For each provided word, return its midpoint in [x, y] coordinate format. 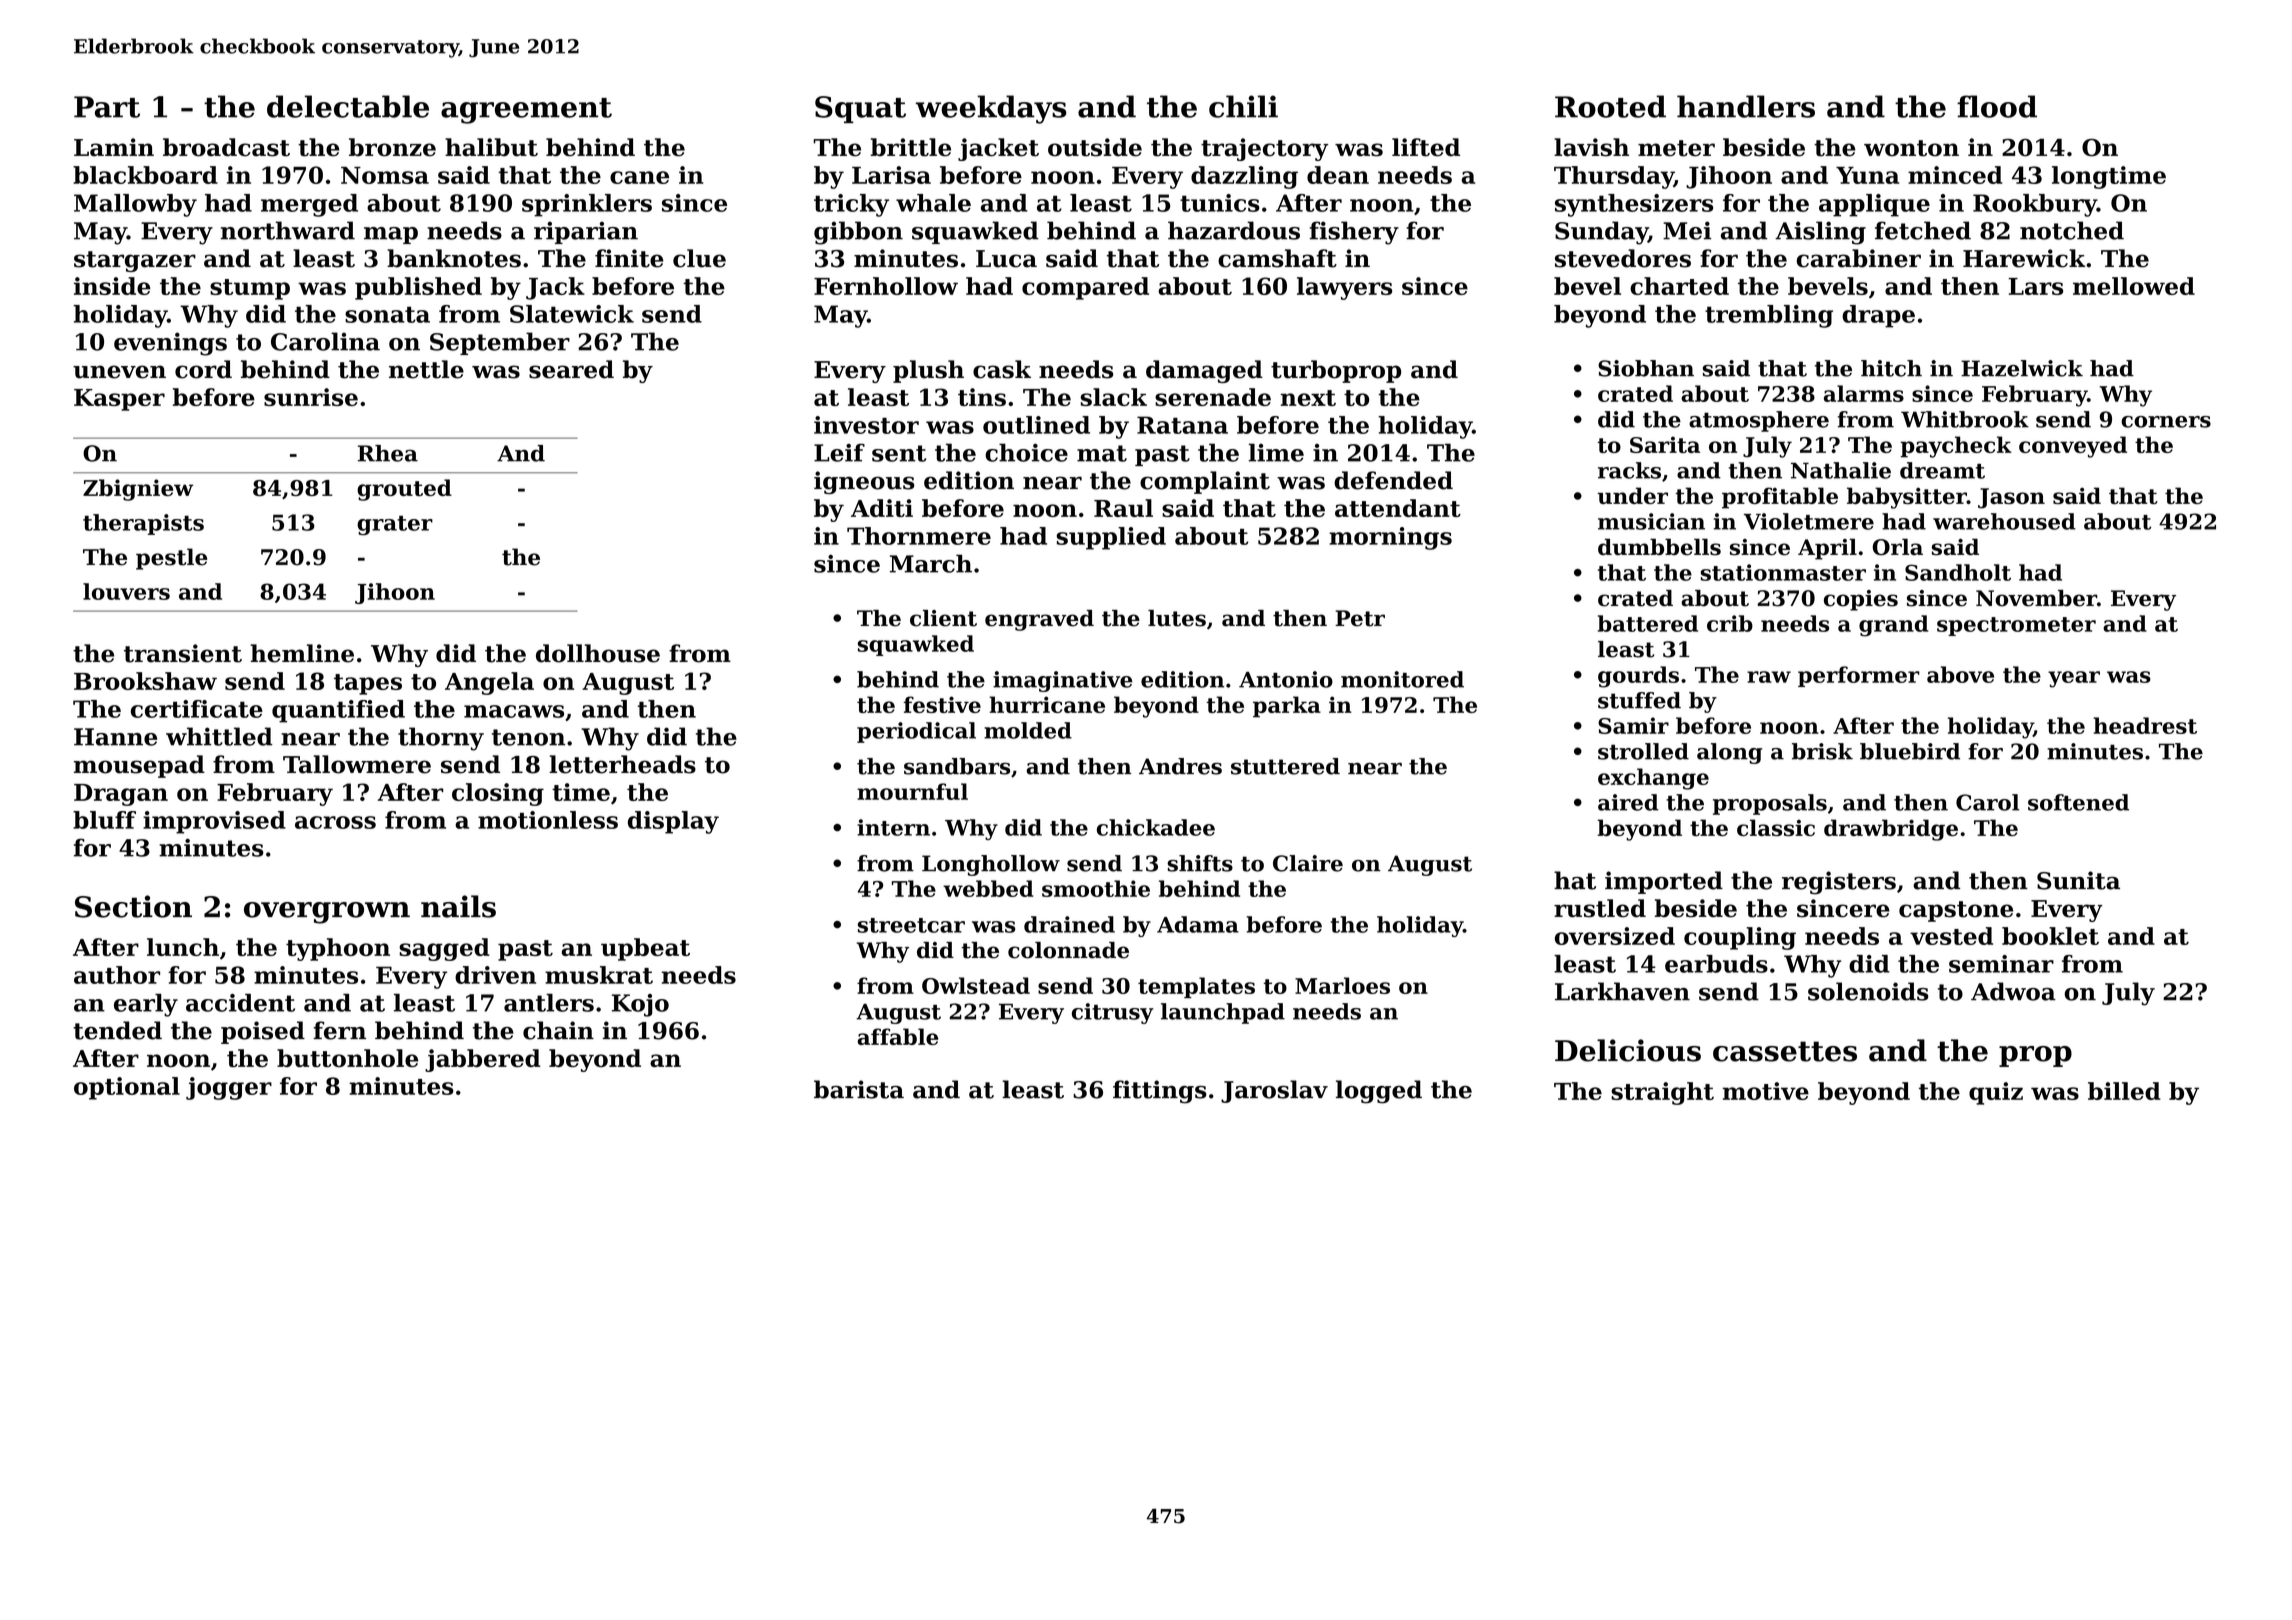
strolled [1643, 751]
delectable [348, 106]
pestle [171, 559]
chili [1243, 106]
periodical [916, 732]
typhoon [338, 949]
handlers [1746, 106]
